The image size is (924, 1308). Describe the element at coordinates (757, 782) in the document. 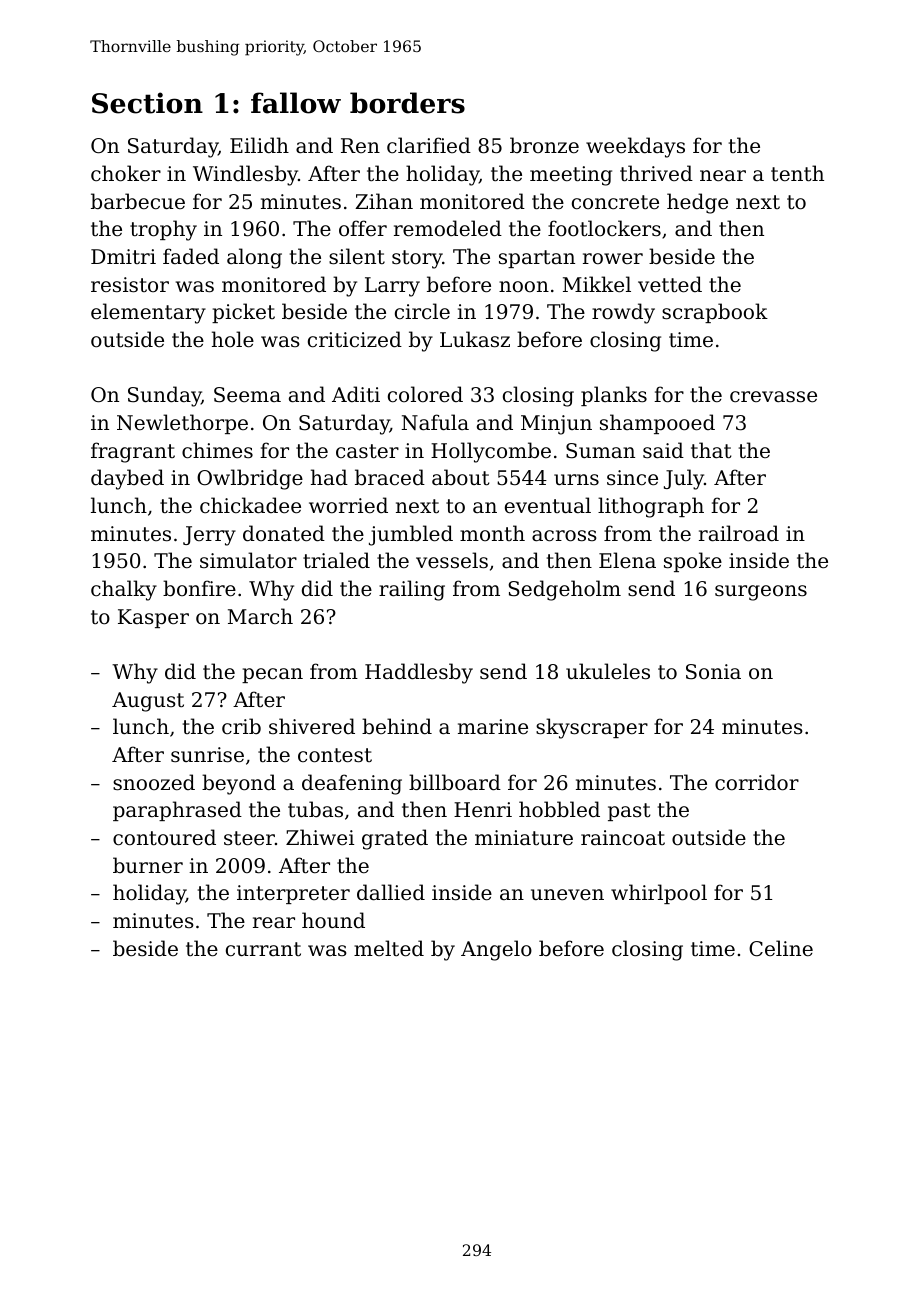

I see `corridor` at that location.
